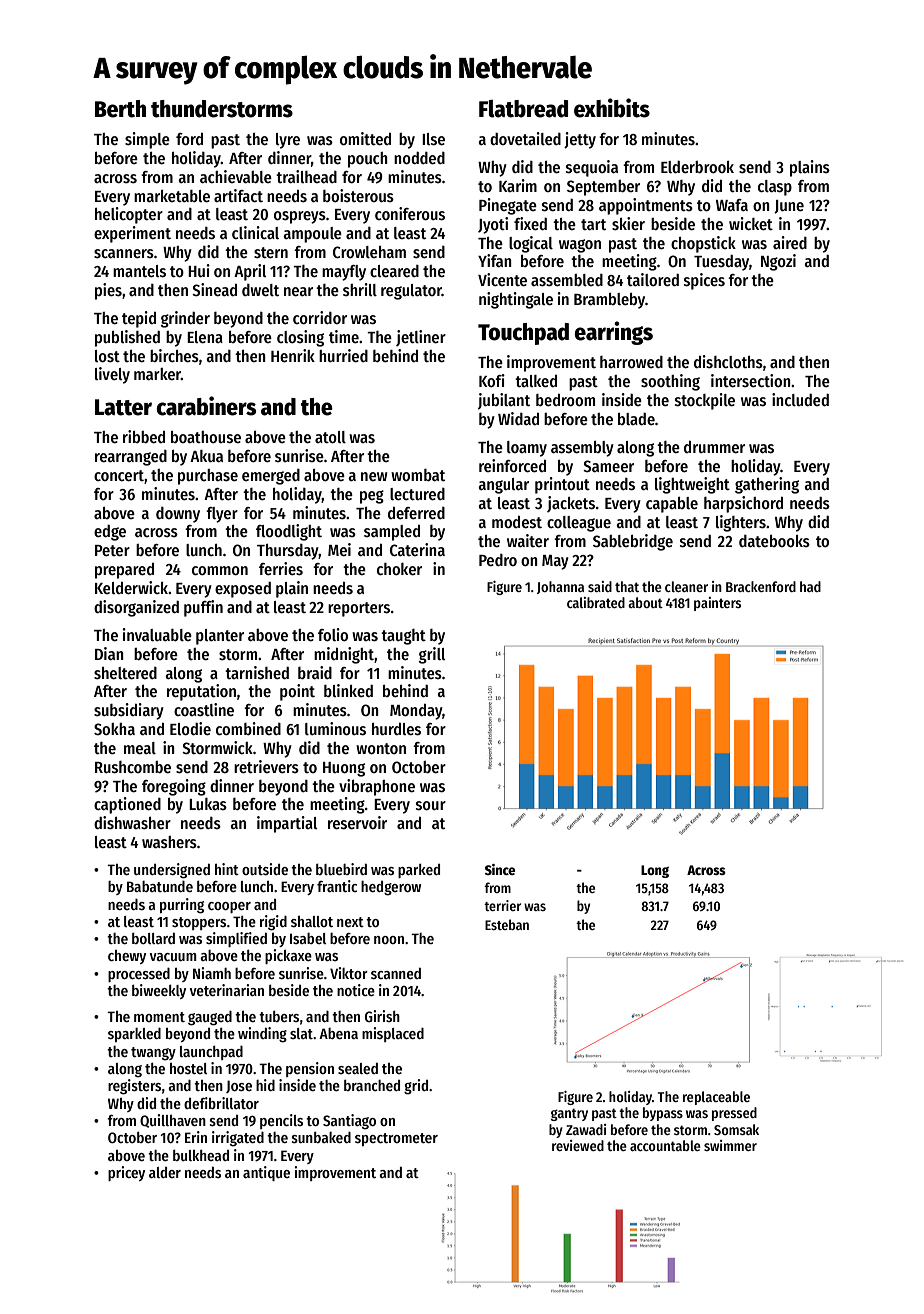 This screenshot has height=1314, width=924. What do you see at coordinates (392, 533) in the screenshot?
I see `sampled` at bounding box center [392, 533].
